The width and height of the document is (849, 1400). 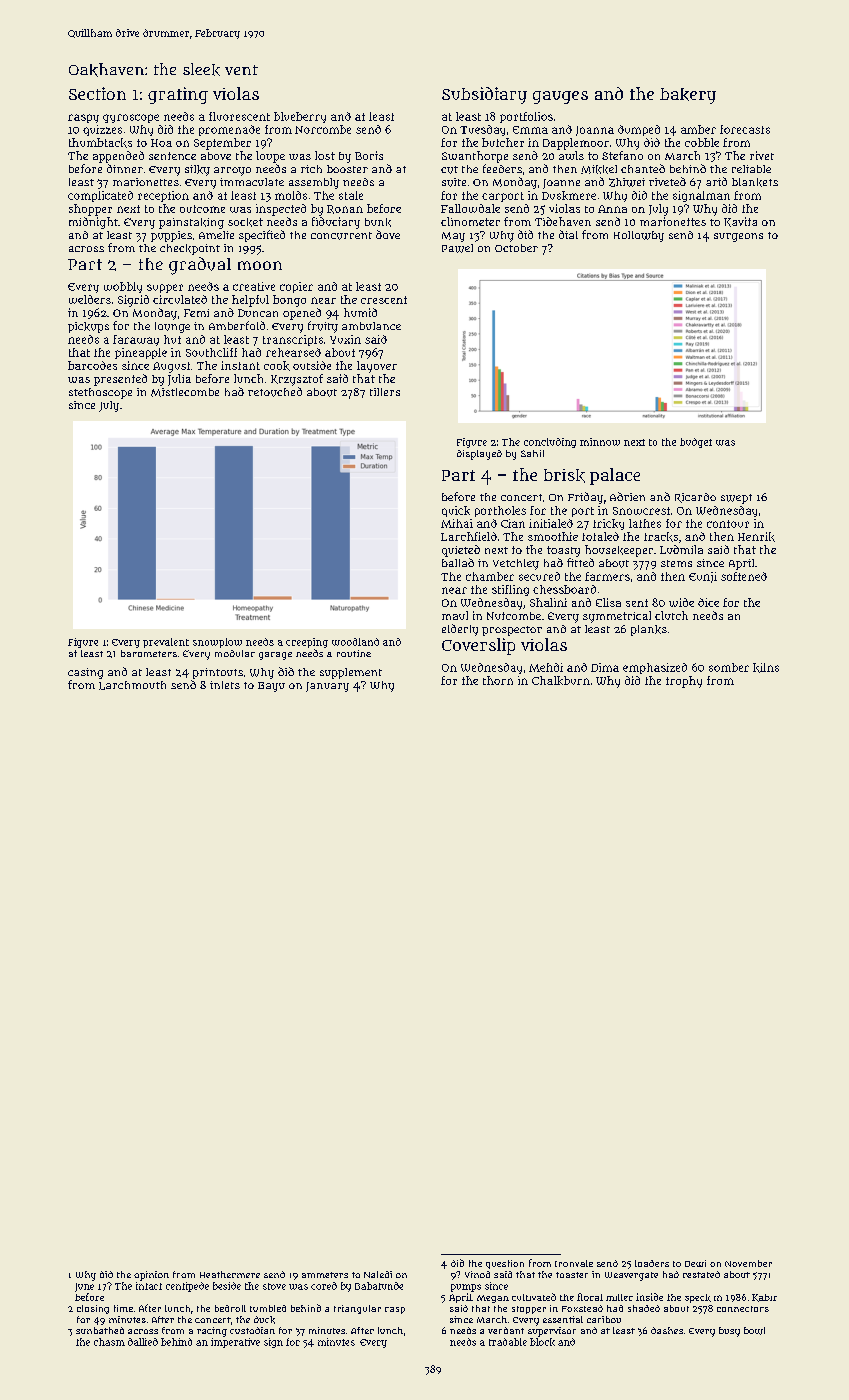 I want to click on cored, so click(x=324, y=1286).
